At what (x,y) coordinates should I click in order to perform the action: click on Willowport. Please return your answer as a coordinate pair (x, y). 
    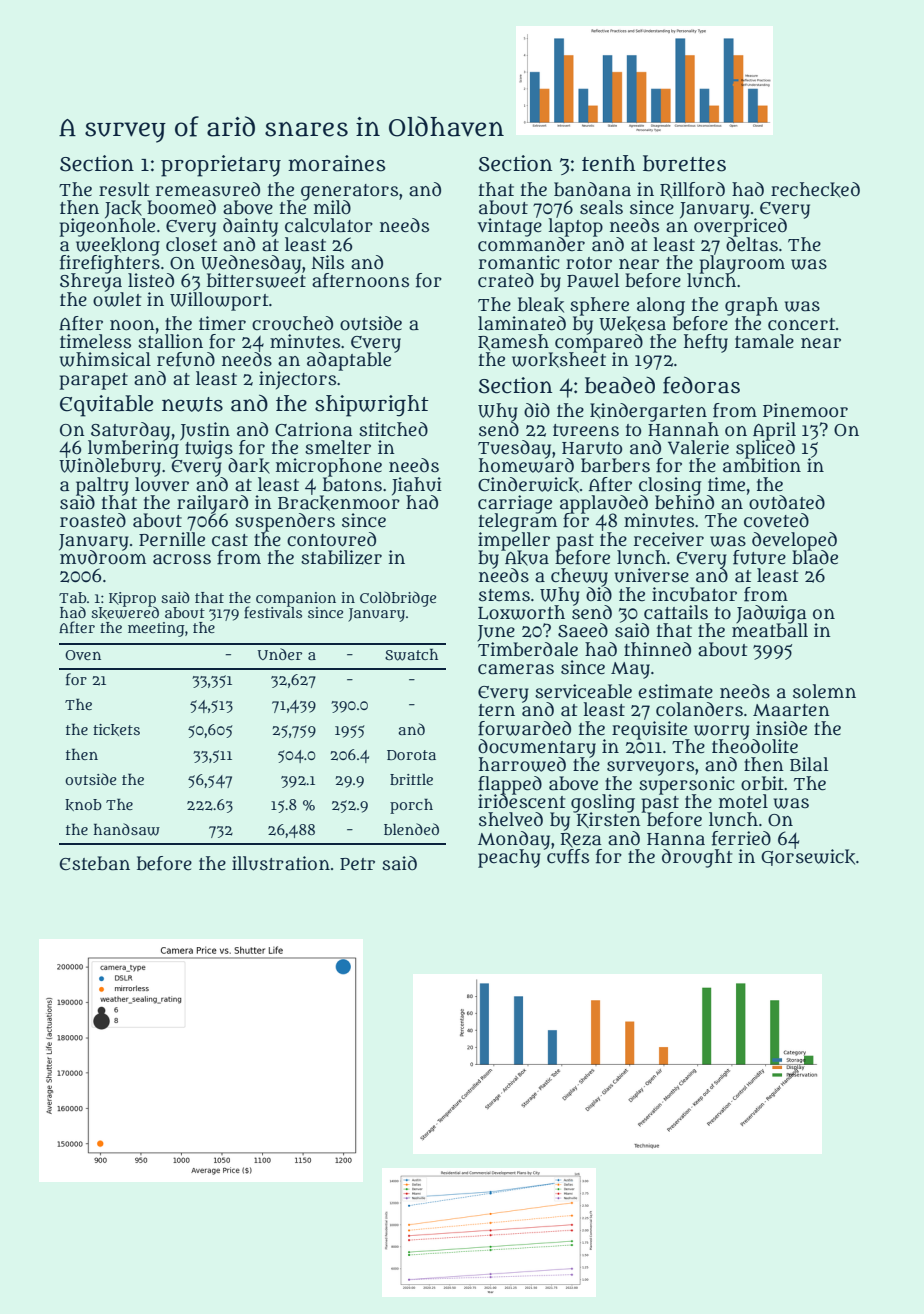
    Looking at the image, I should click on (219, 301).
